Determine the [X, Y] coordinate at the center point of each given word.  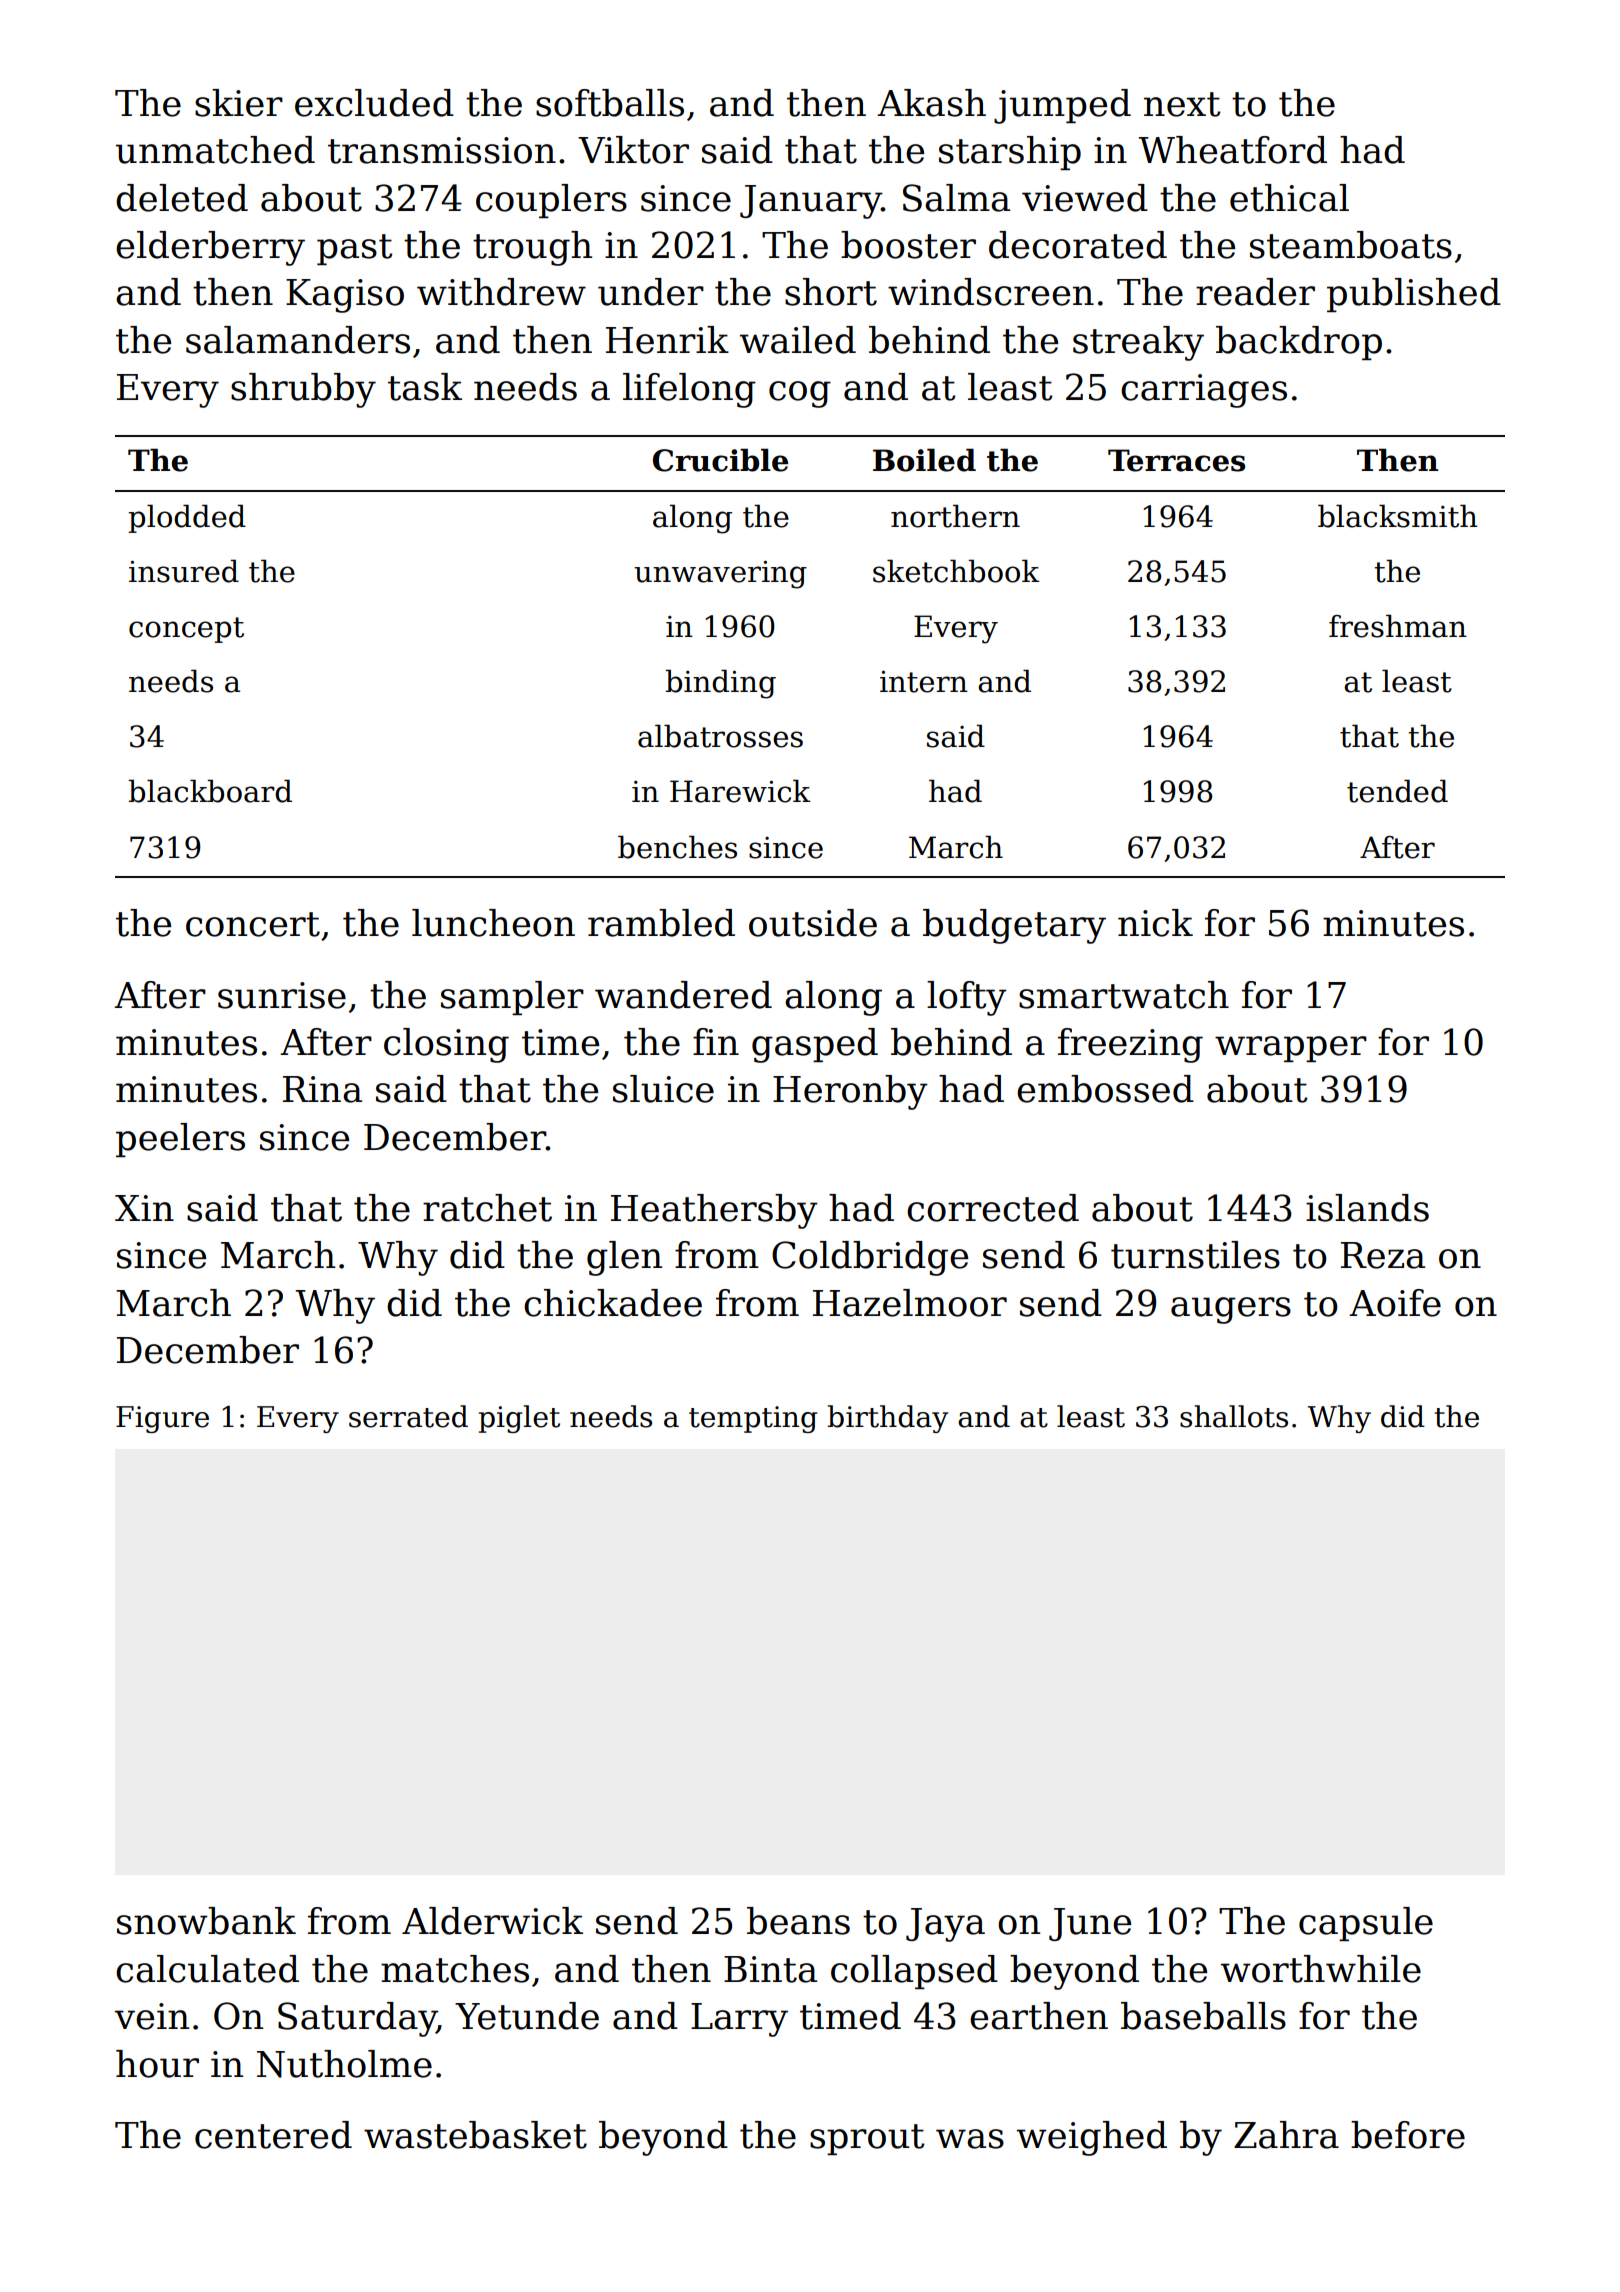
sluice [663, 1089]
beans [798, 1921]
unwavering [720, 574]
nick [1155, 923]
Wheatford [1233, 150]
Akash [931, 103]
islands [1367, 1208]
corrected [993, 1208]
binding [720, 684]
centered [273, 2135]
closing [446, 1045]
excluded [374, 103]
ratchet [487, 1208]
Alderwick [492, 1921]
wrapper [1291, 1049]
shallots [1234, 1416]
